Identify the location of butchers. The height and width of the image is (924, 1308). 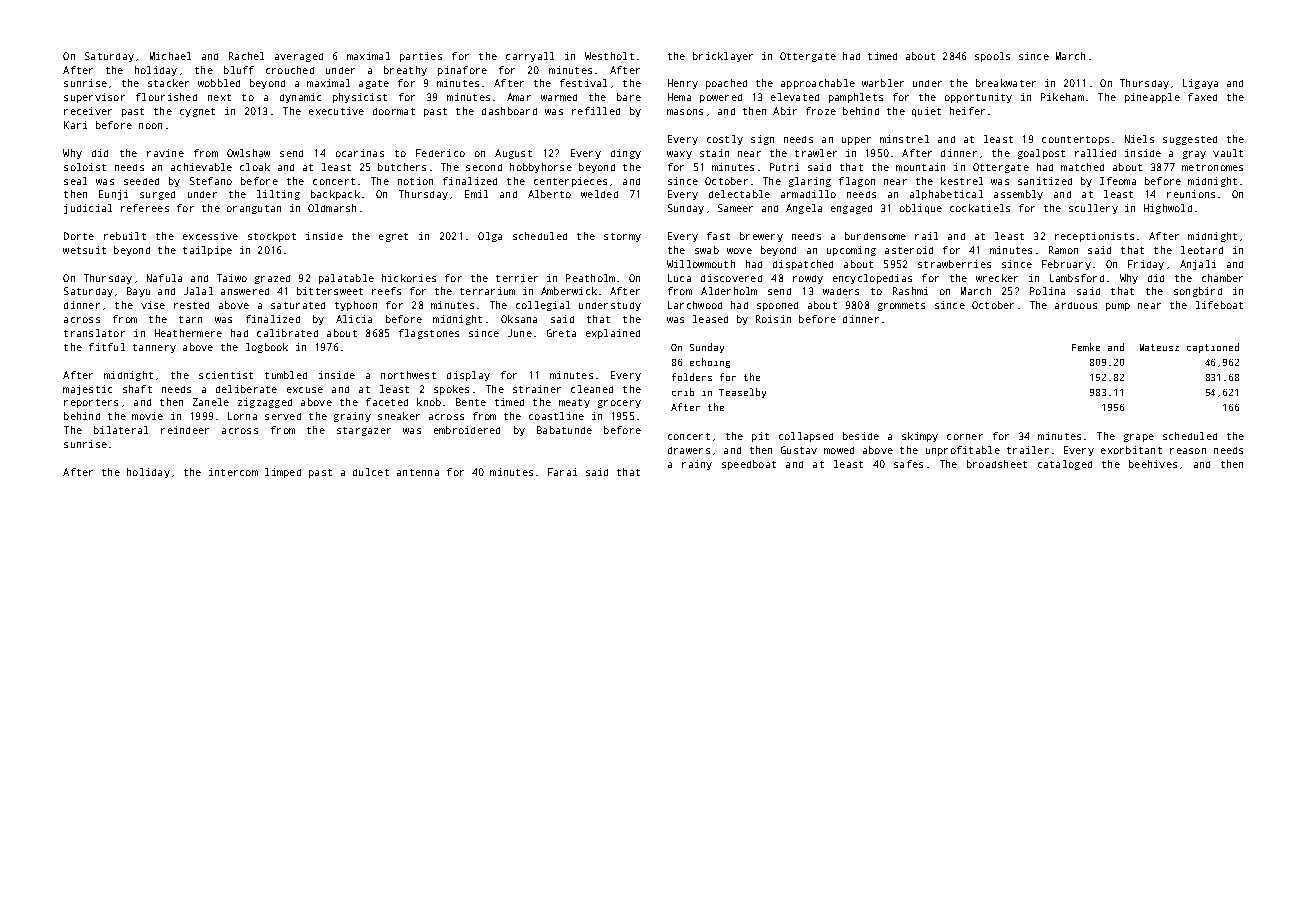
(402, 167).
